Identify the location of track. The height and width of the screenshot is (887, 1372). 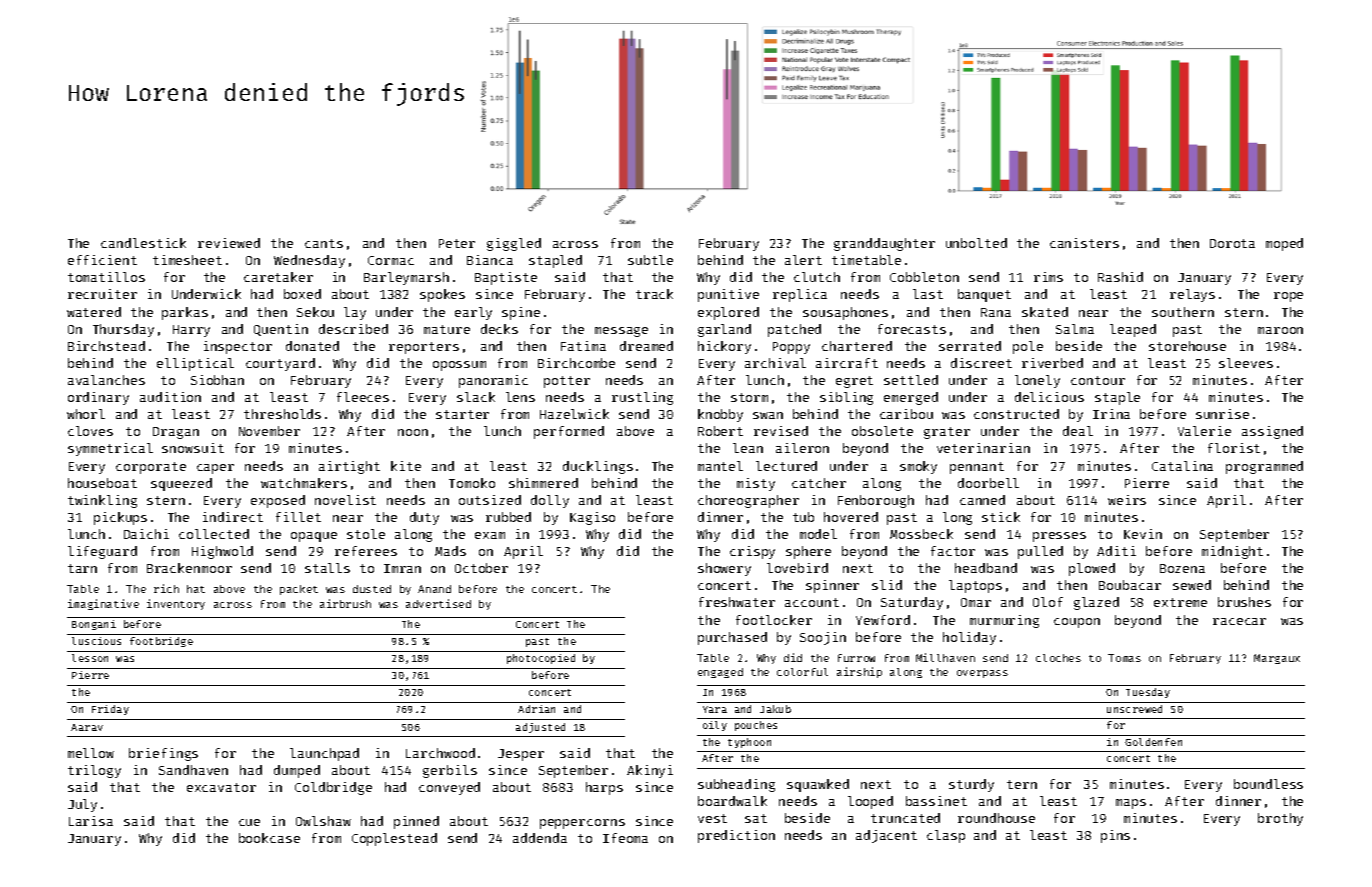
(654, 294).
